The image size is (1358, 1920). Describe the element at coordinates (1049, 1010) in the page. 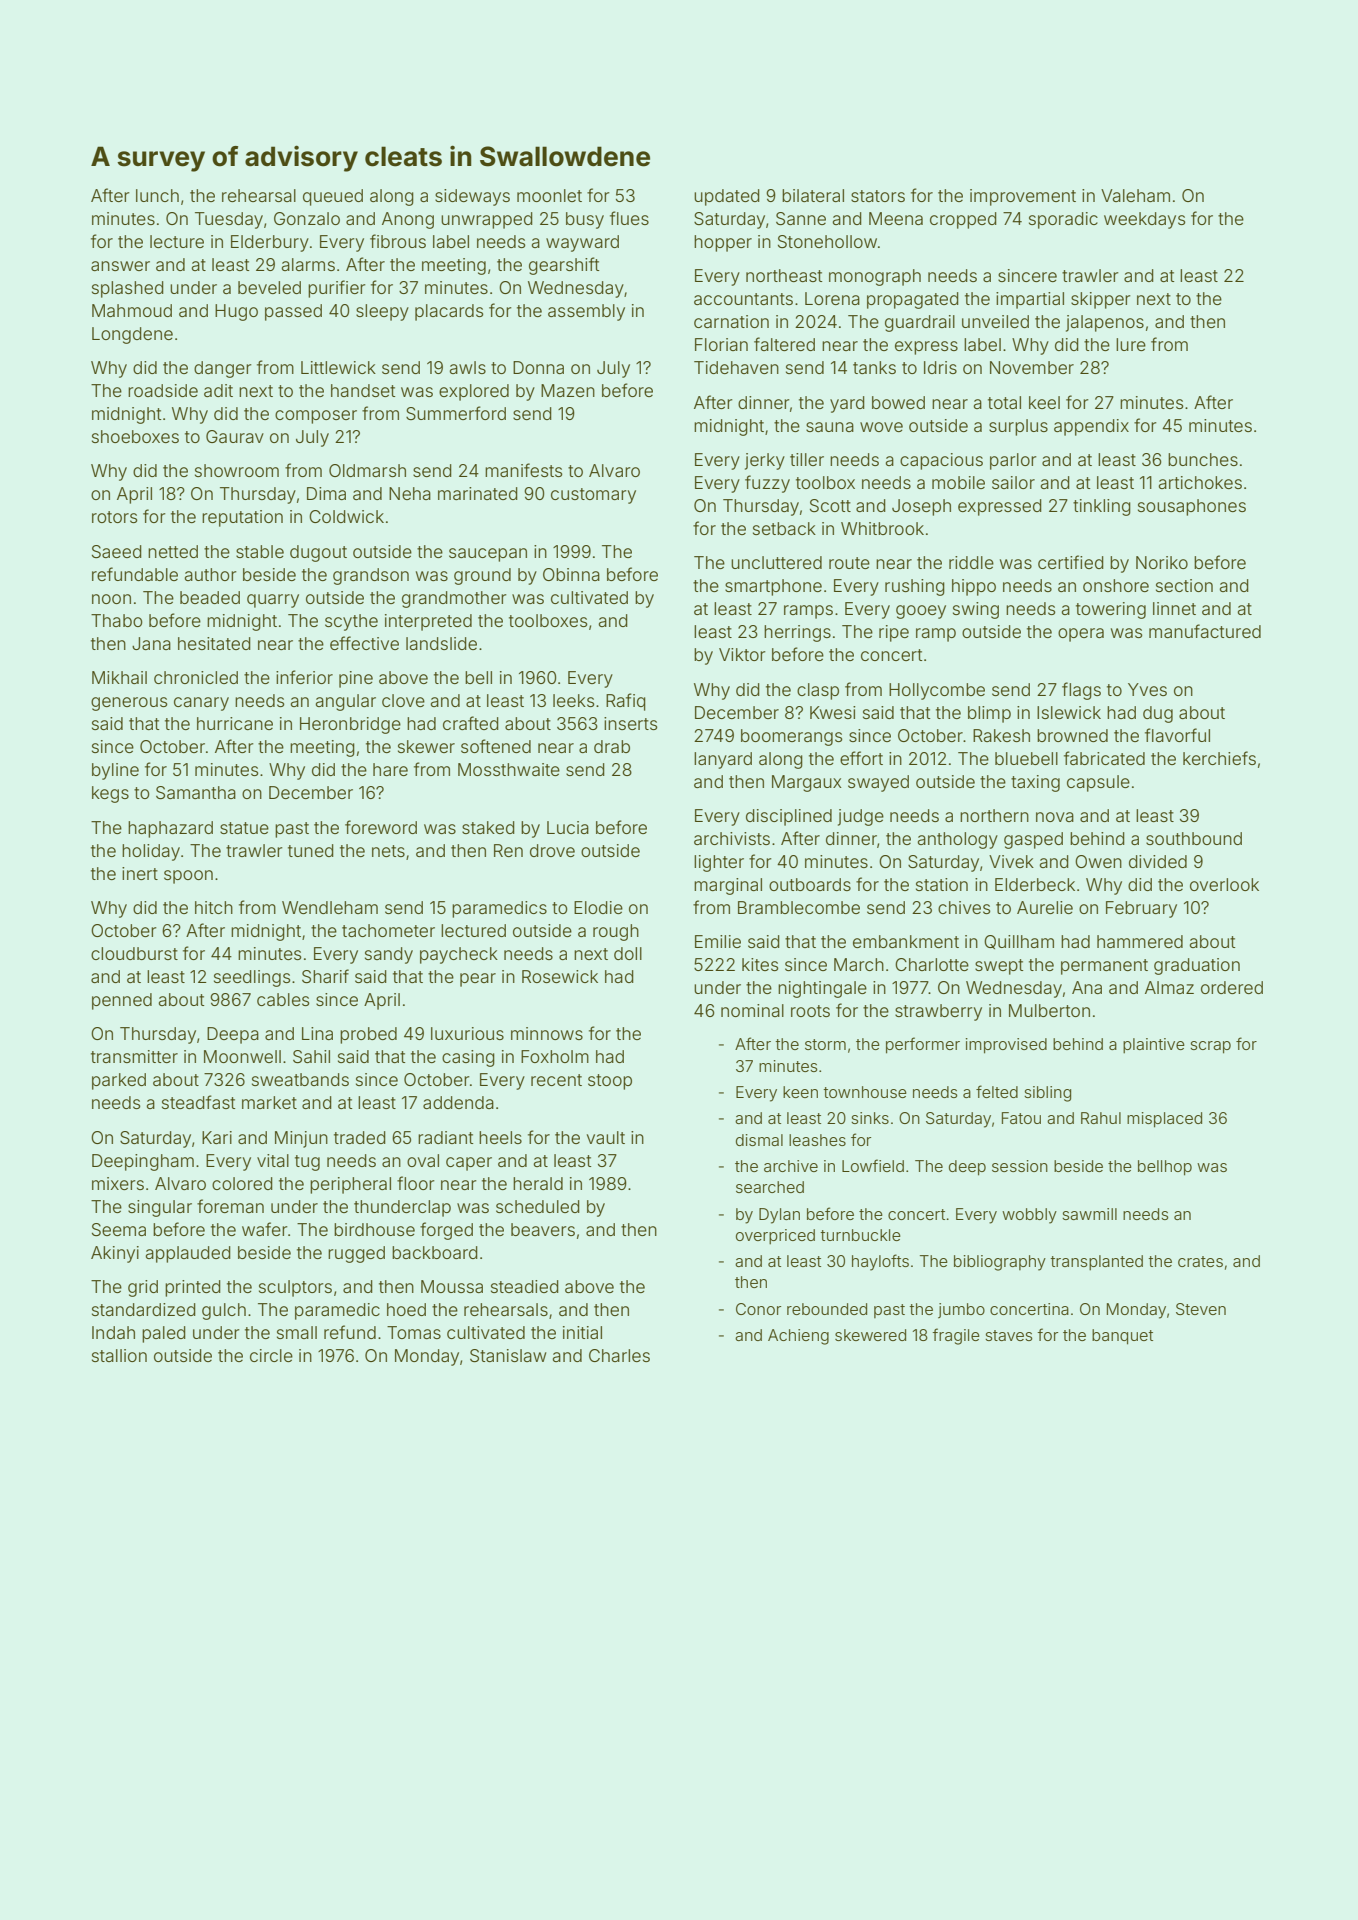

I see `Mulberton` at that location.
